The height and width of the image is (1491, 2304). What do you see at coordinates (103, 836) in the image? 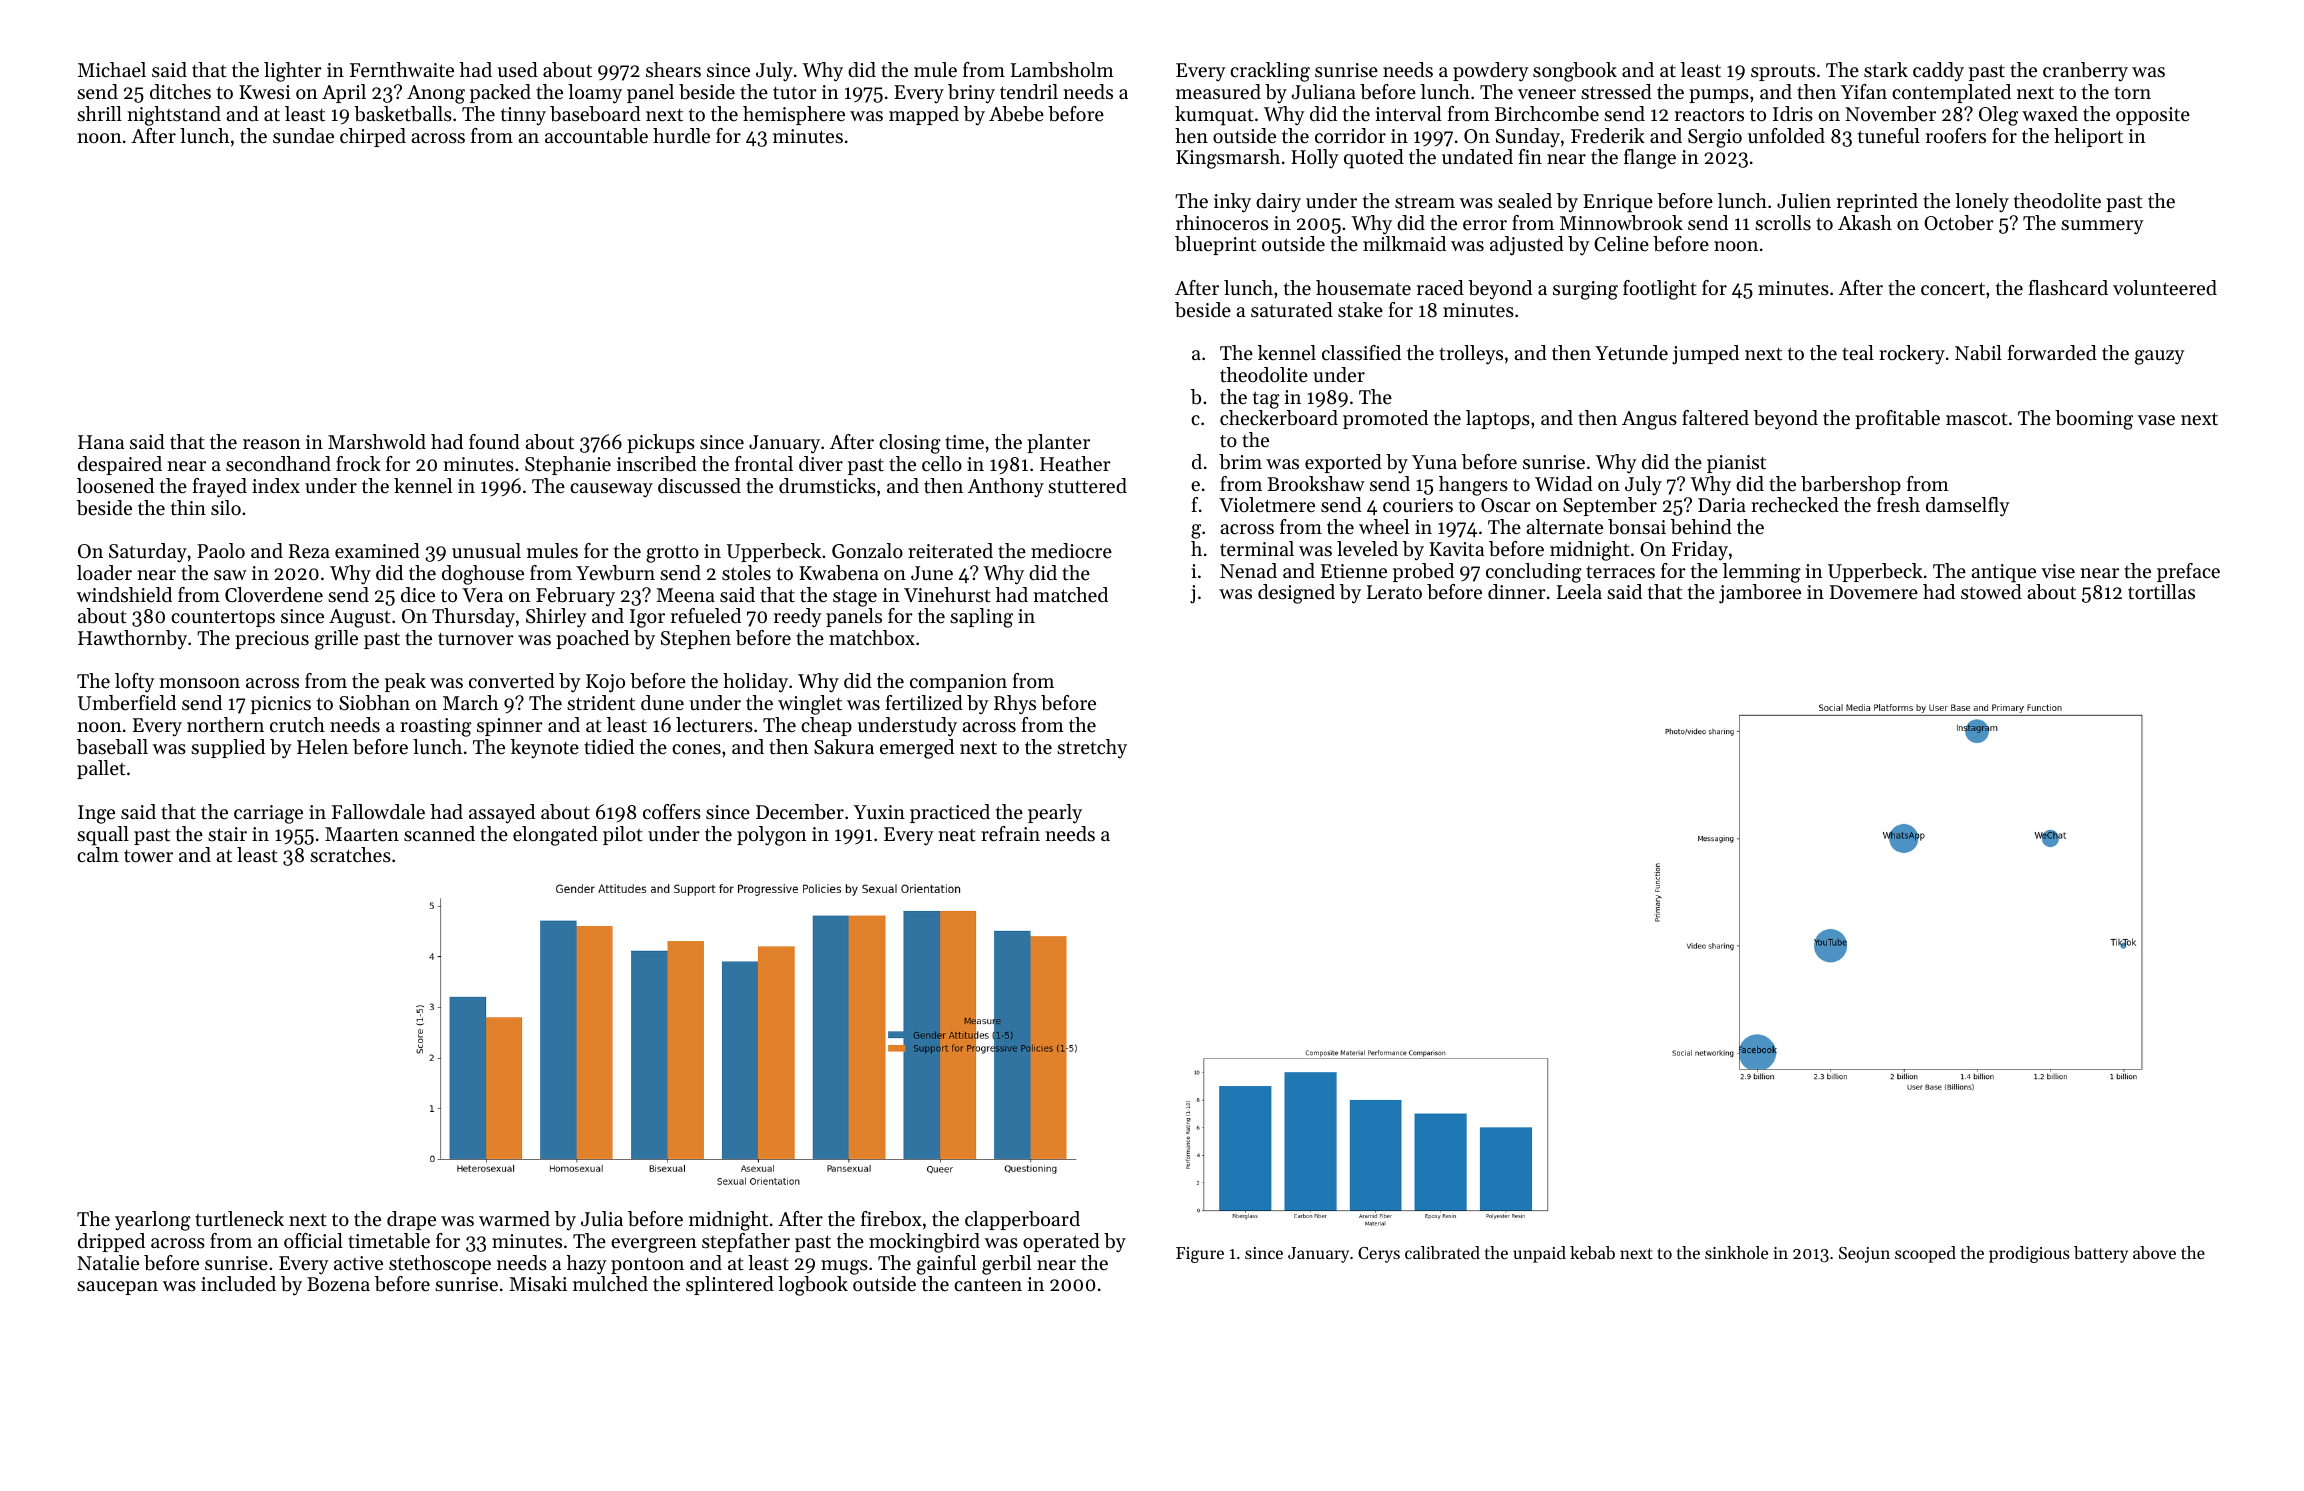
I see `squall` at bounding box center [103, 836].
